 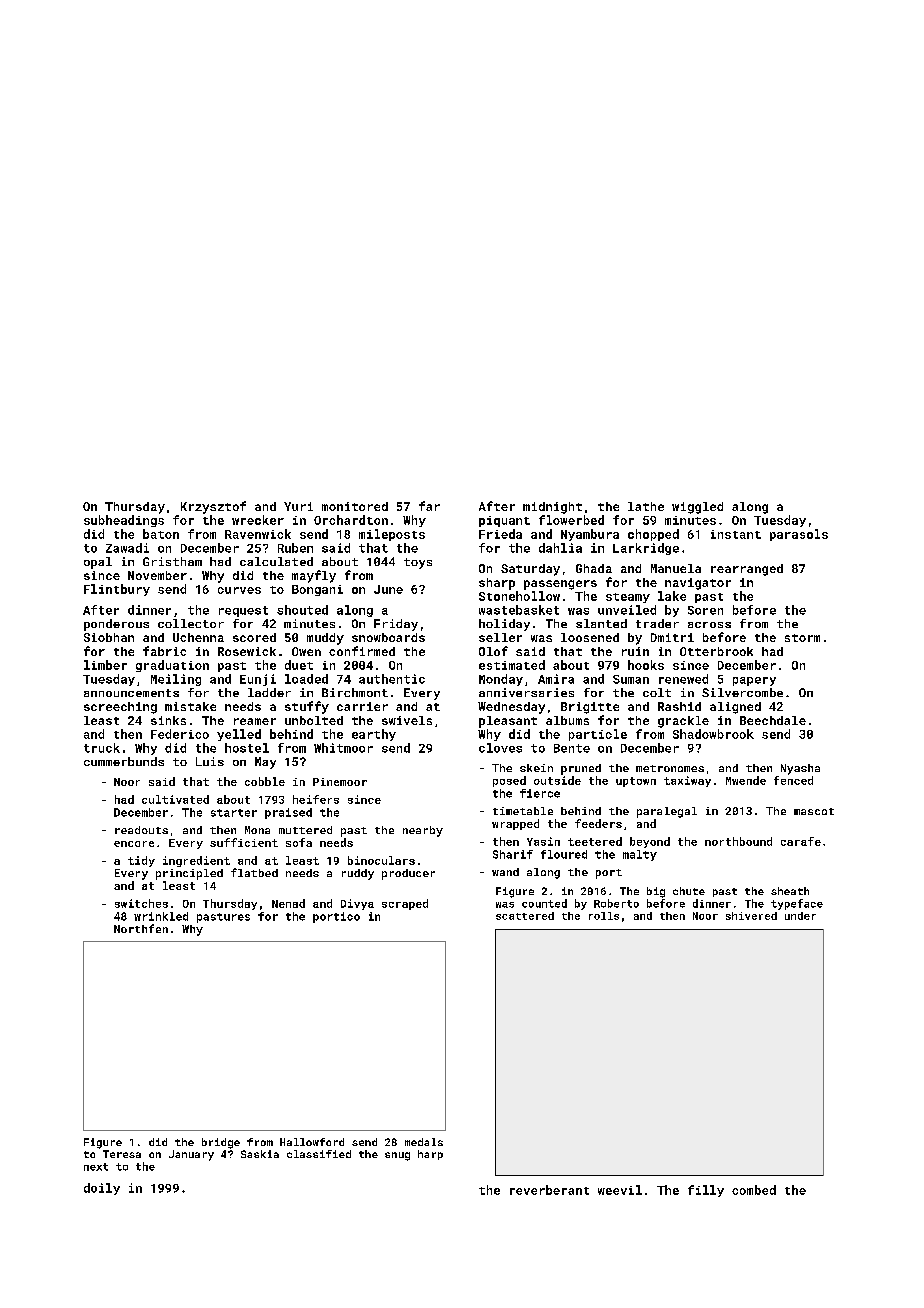 I want to click on shivered, so click(x=751, y=916).
